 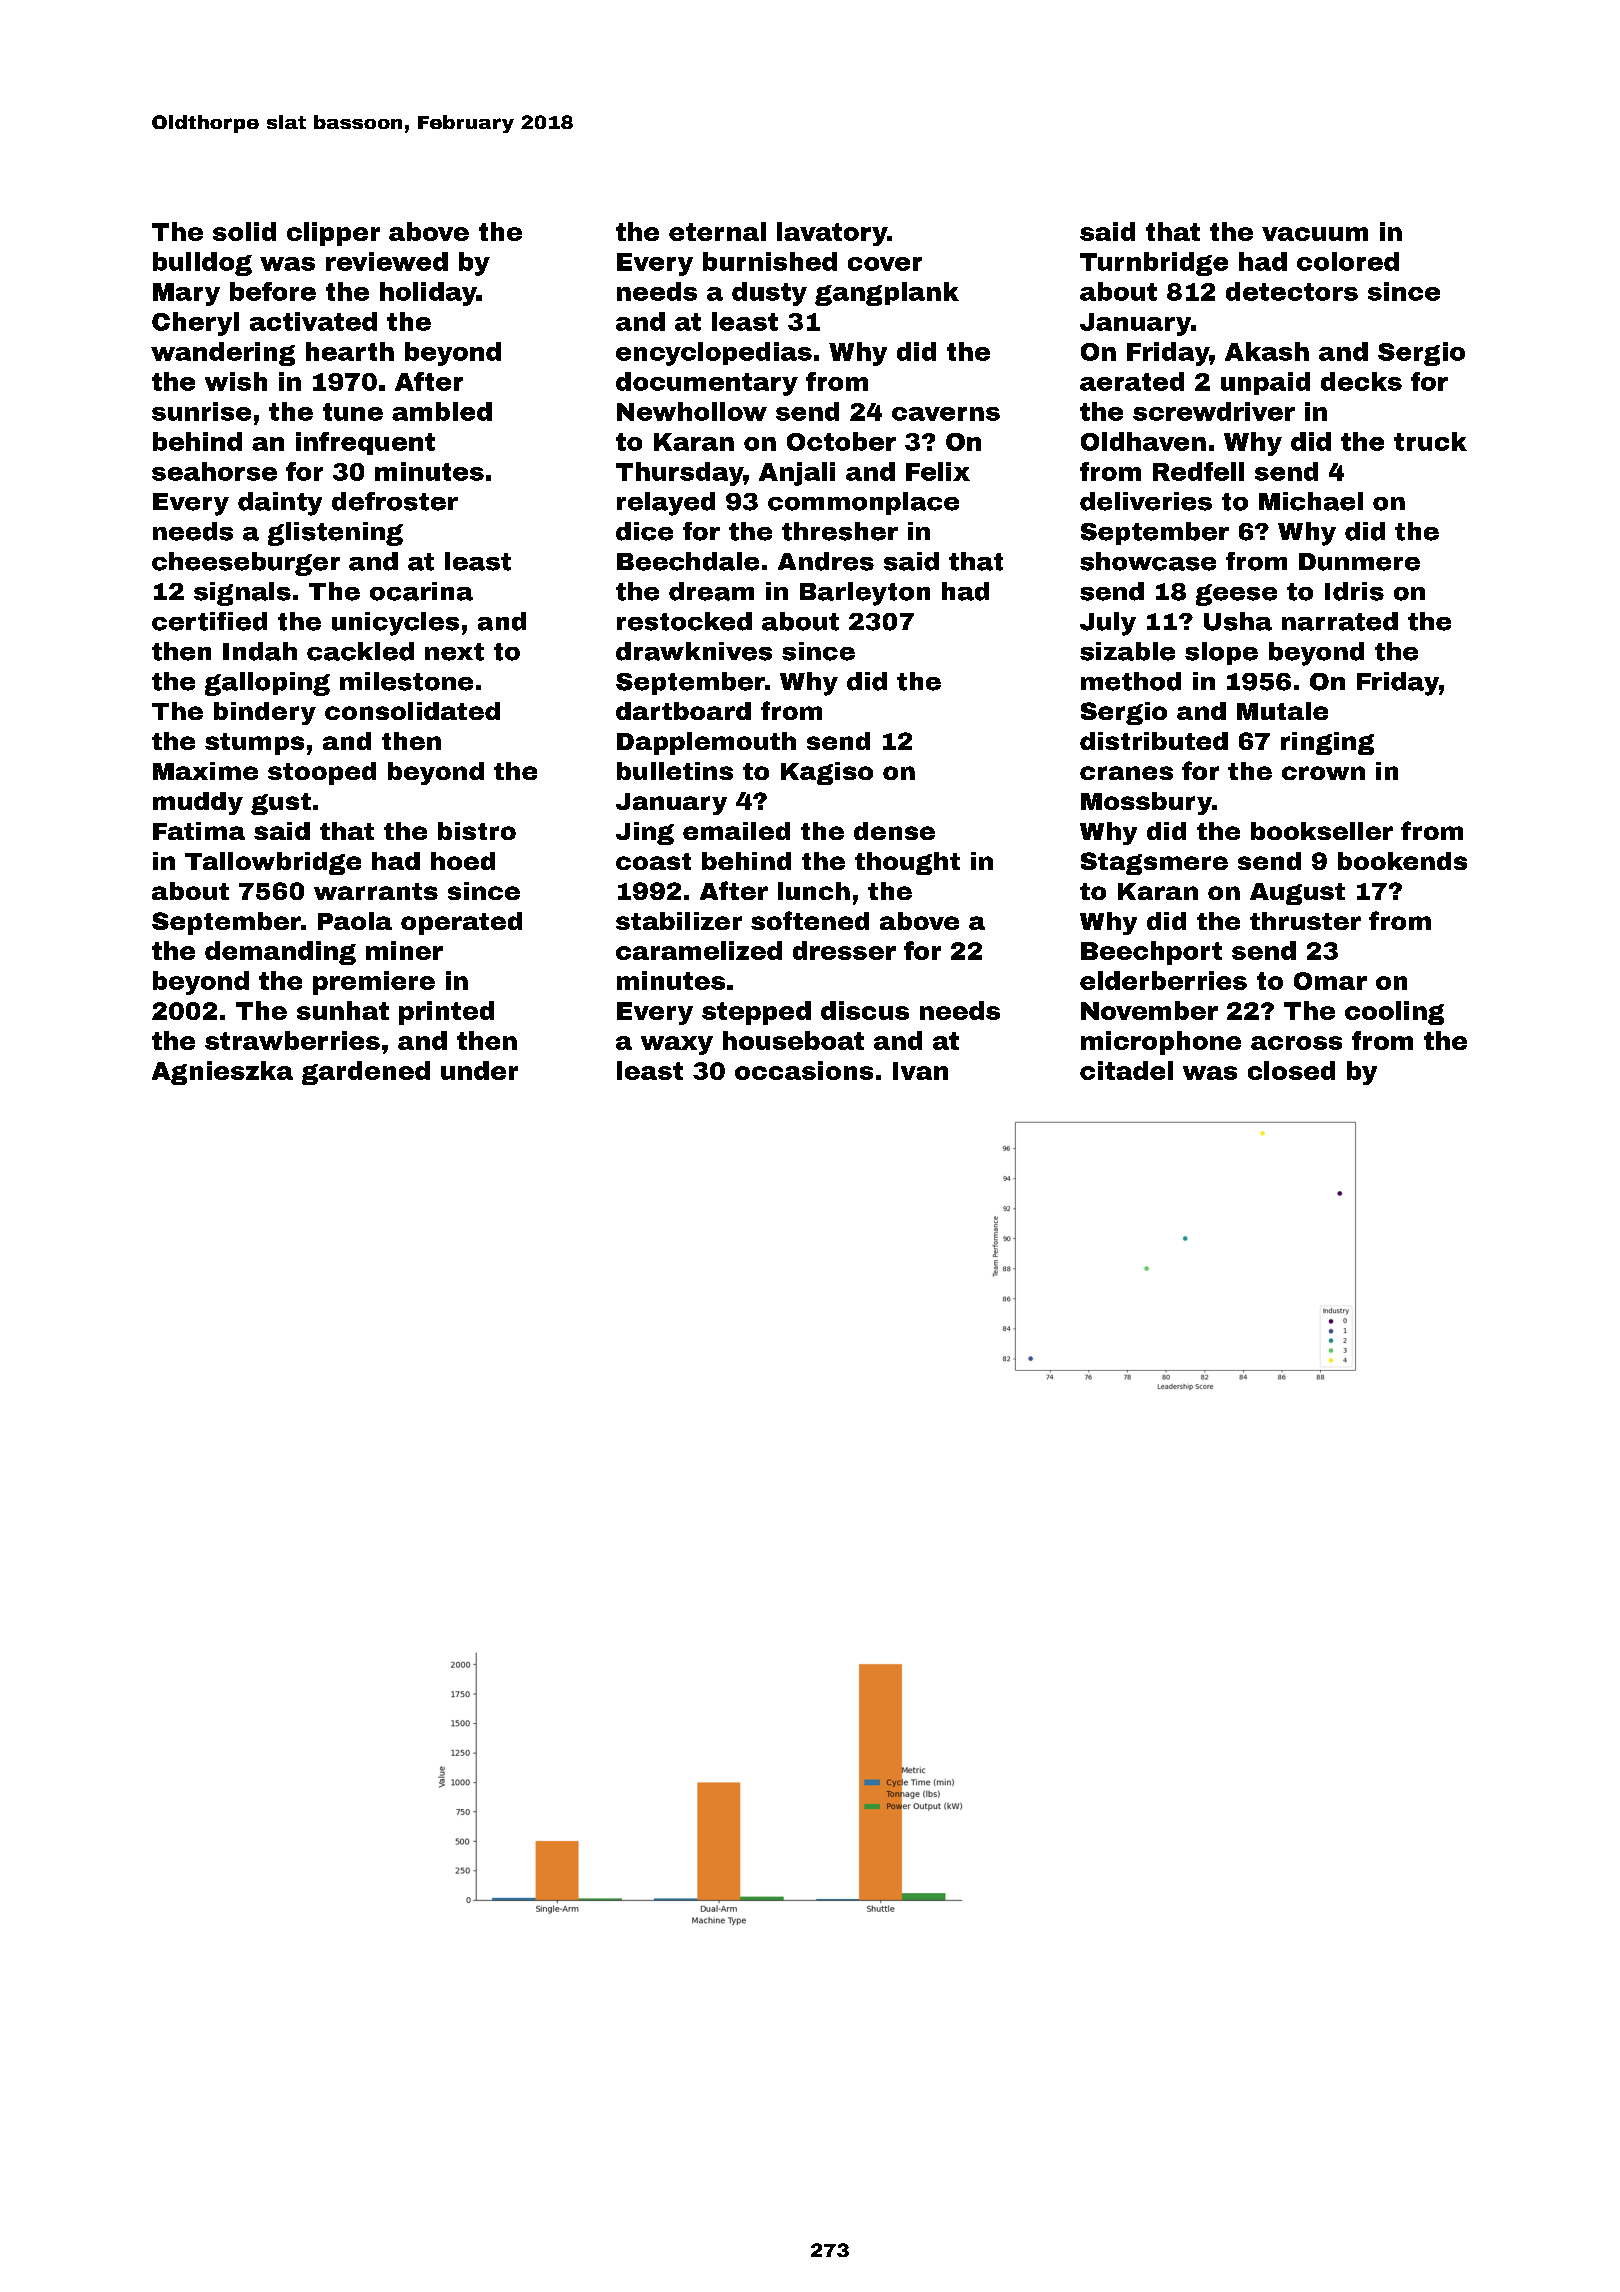 I want to click on infrequent, so click(x=365, y=443).
